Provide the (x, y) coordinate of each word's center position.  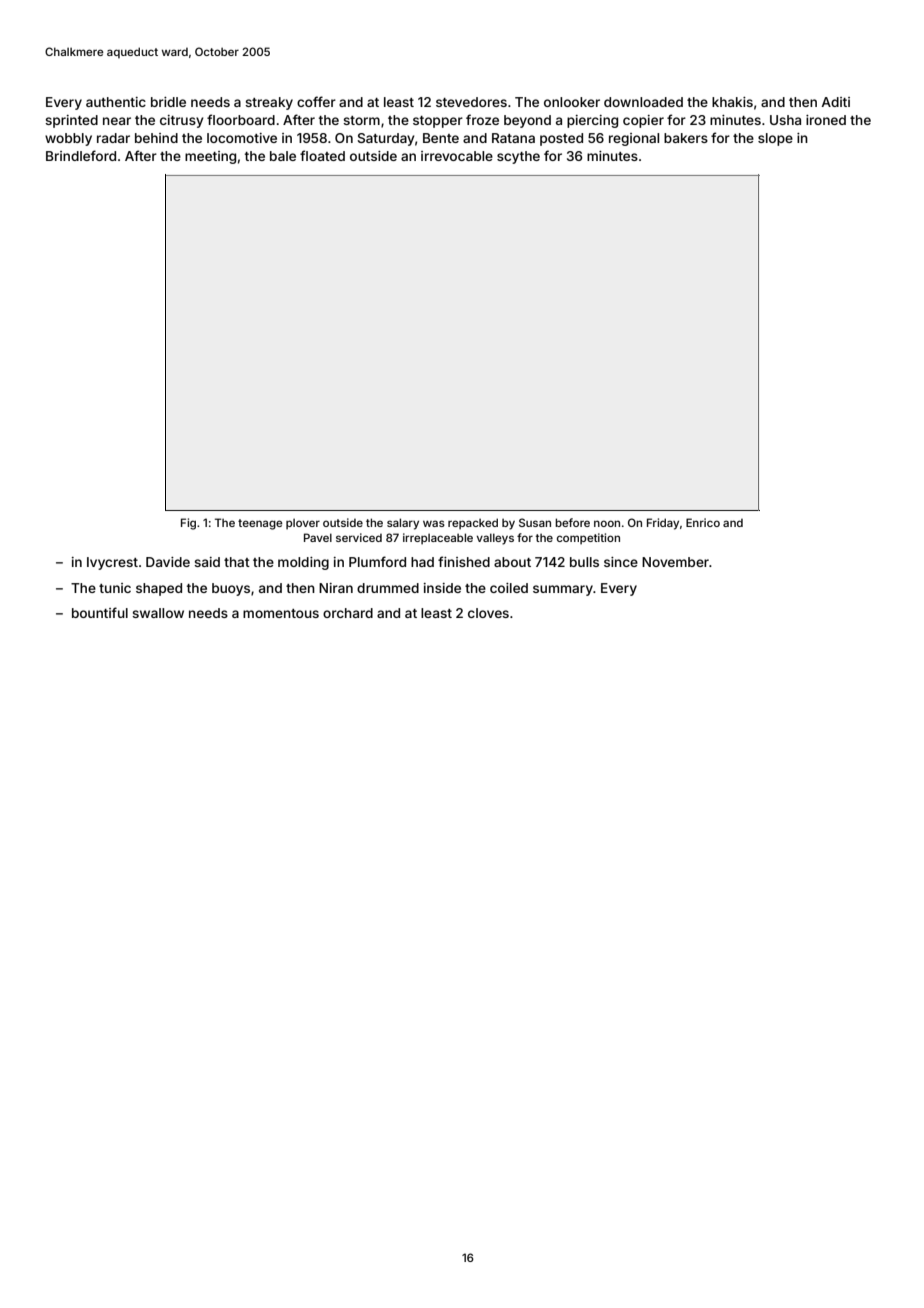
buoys (231, 589)
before (572, 522)
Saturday (386, 139)
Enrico (703, 522)
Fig (188, 524)
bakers (686, 138)
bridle (168, 102)
